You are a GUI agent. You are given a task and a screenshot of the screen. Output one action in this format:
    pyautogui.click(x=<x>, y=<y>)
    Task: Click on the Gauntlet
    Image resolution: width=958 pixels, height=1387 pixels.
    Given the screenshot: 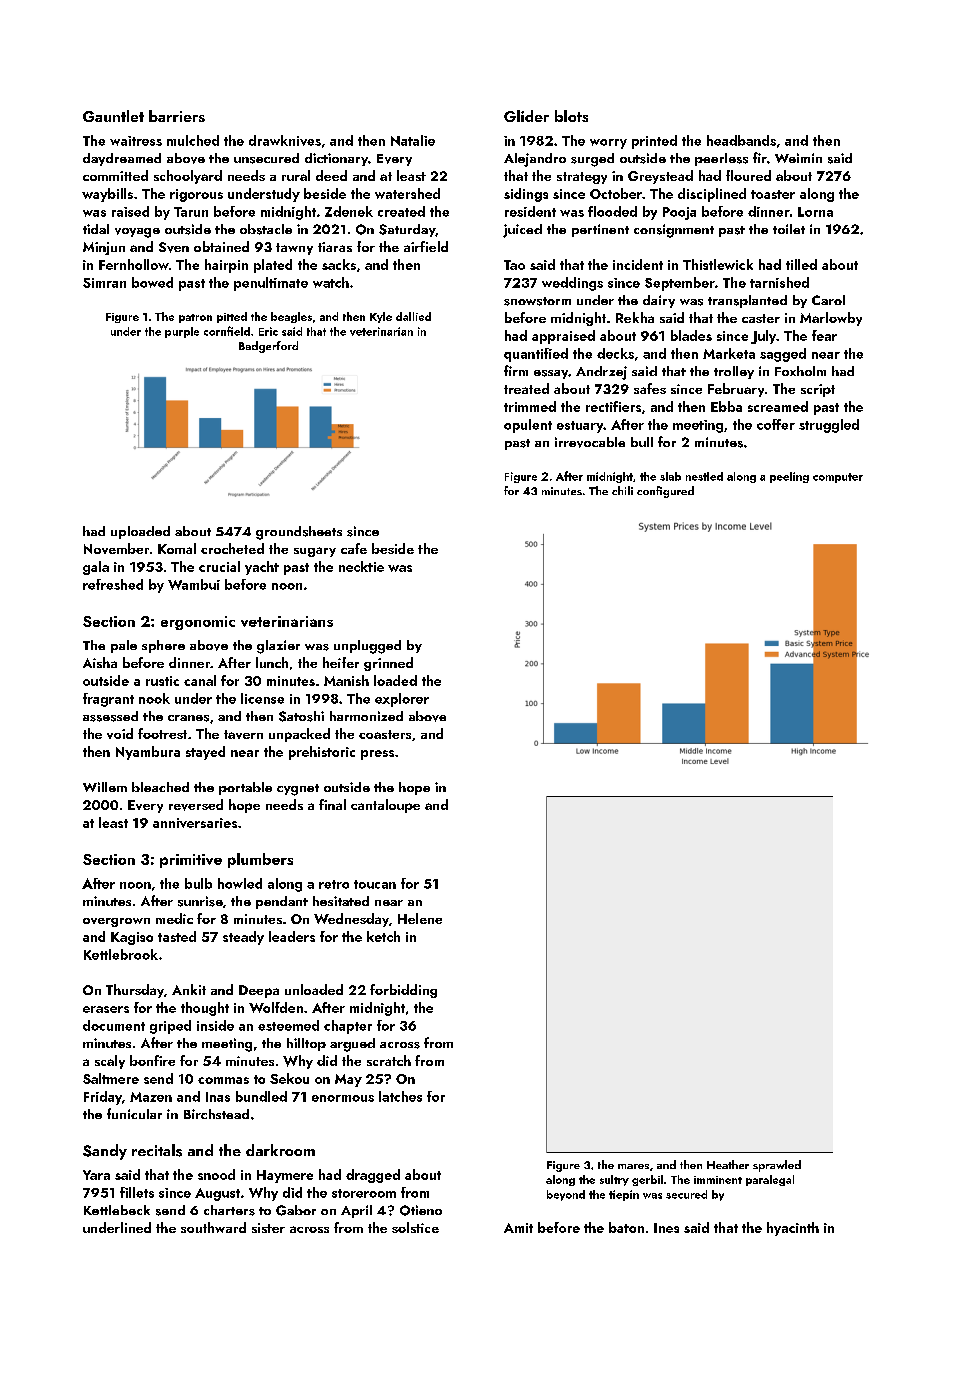 What is the action you would take?
    pyautogui.click(x=113, y=116)
